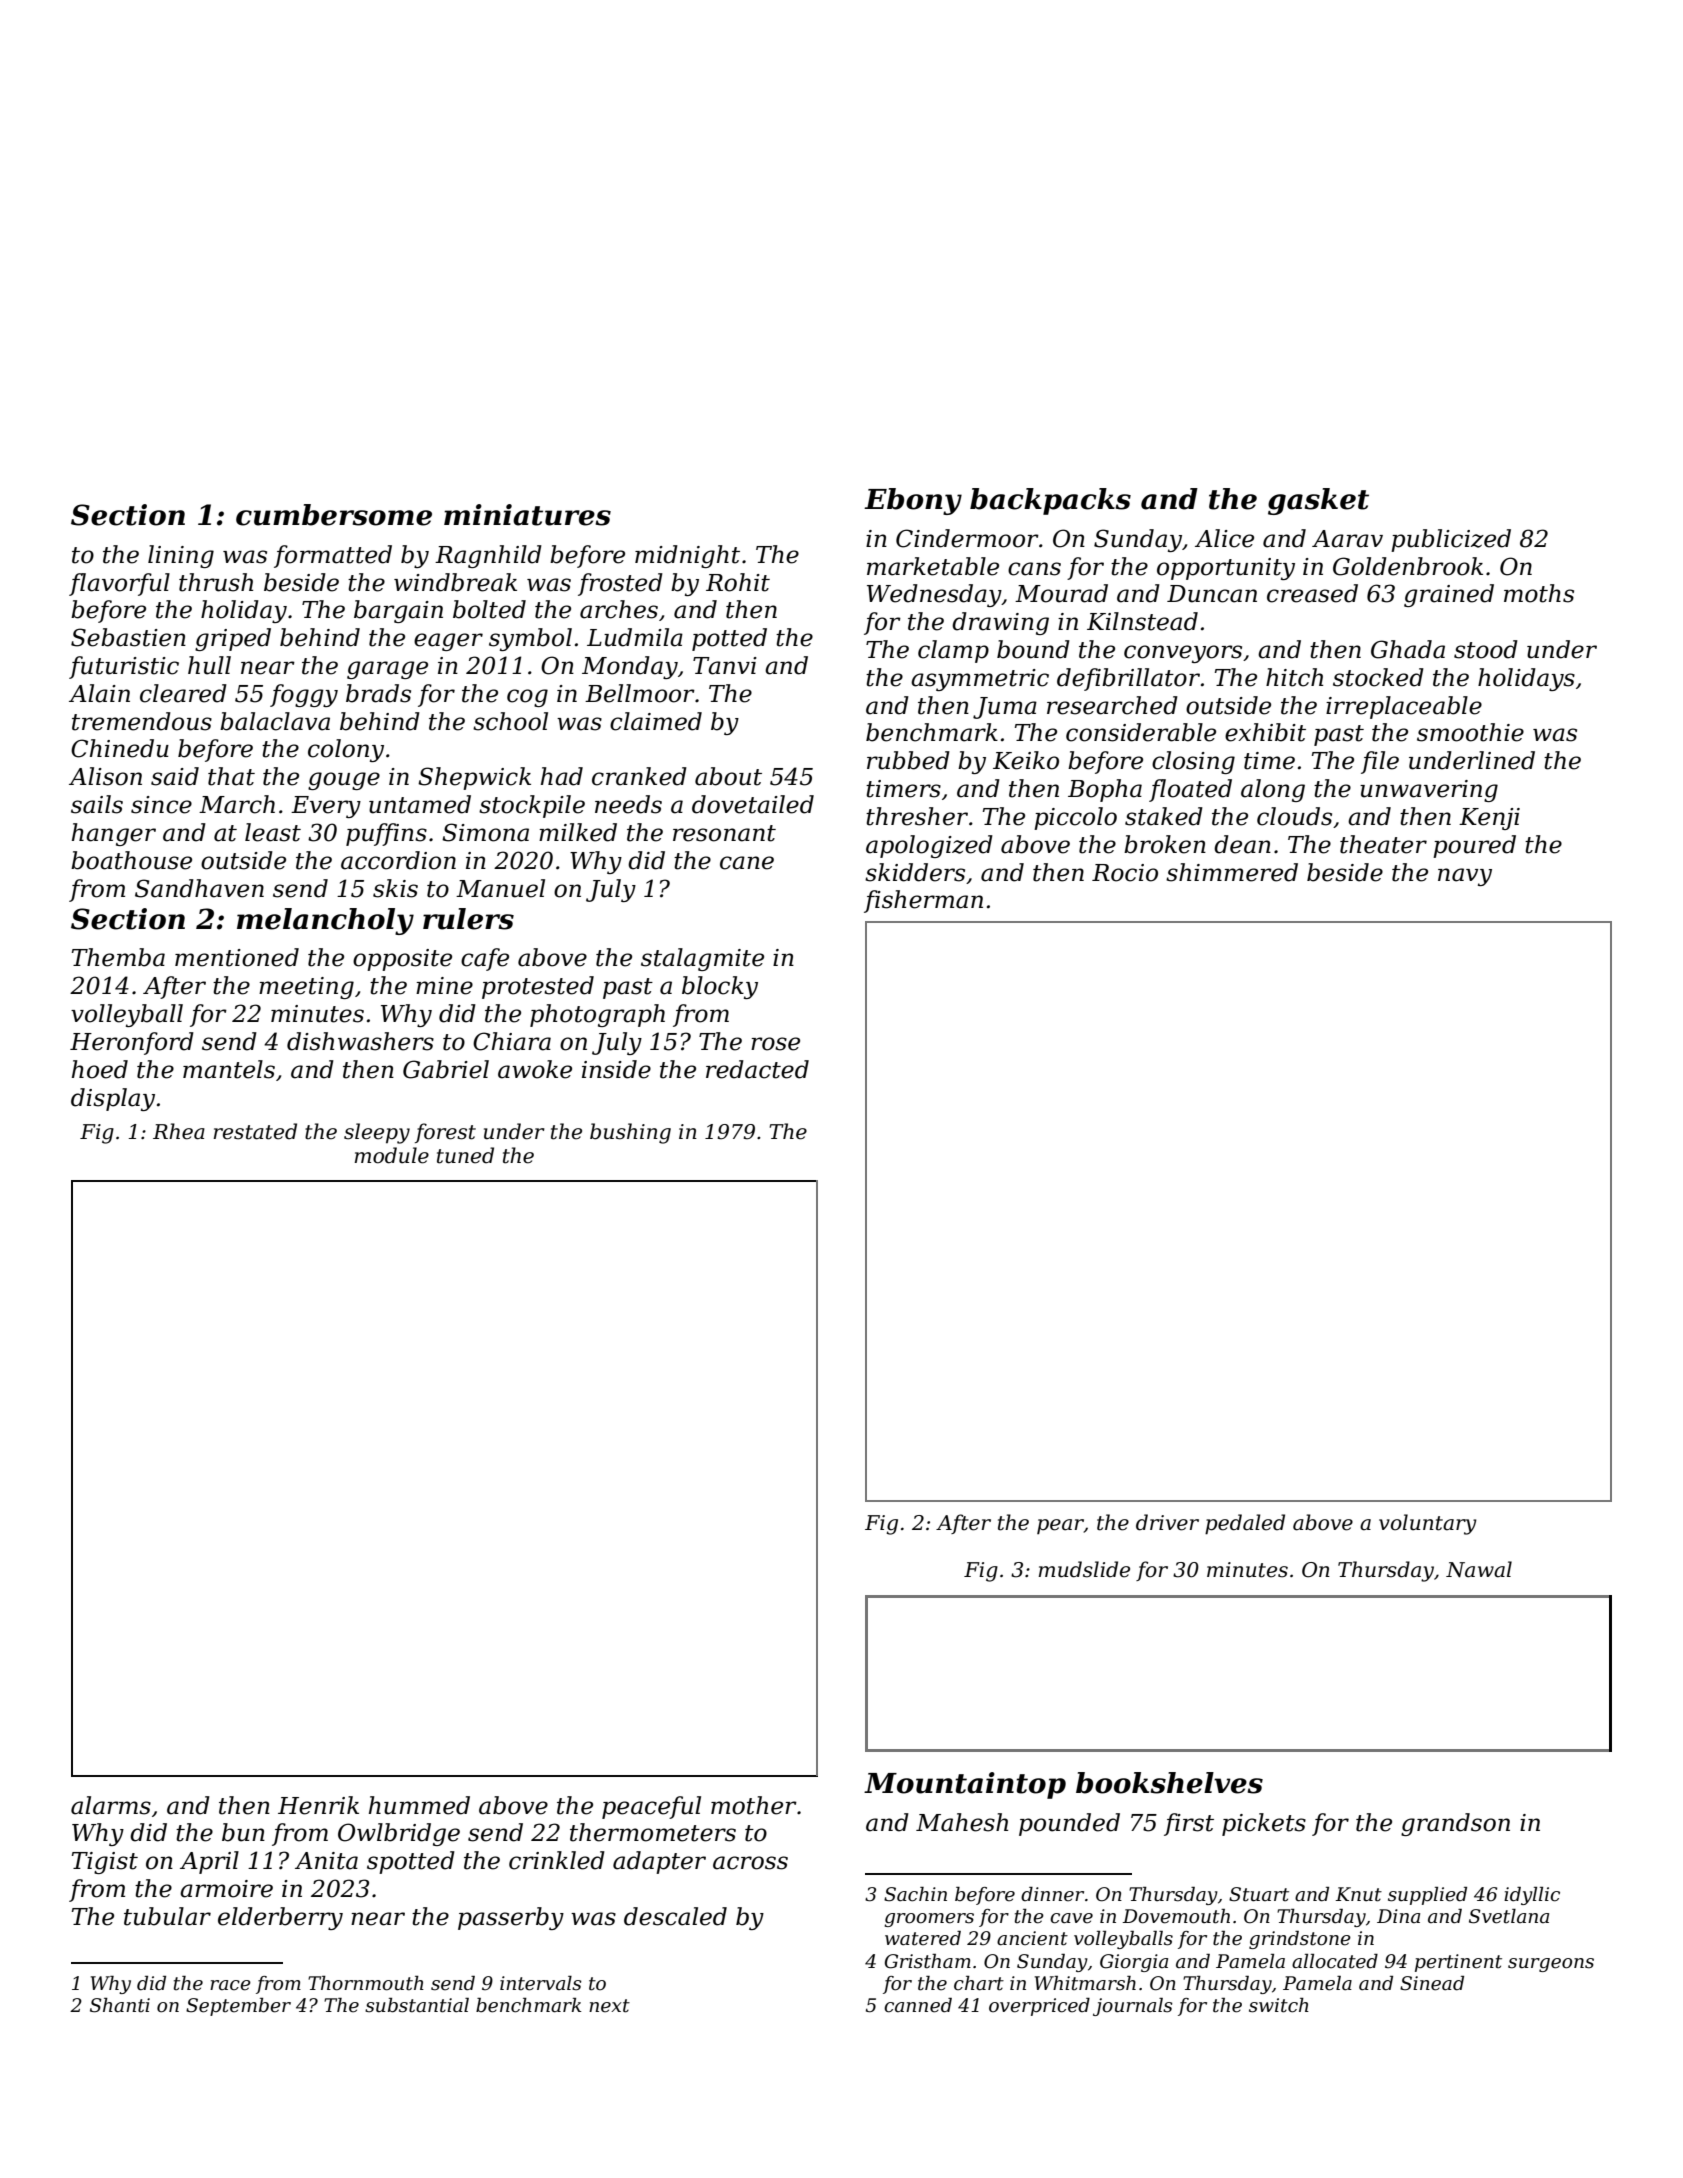  Describe the element at coordinates (630, 1133) in the screenshot. I see `bushing` at that location.
